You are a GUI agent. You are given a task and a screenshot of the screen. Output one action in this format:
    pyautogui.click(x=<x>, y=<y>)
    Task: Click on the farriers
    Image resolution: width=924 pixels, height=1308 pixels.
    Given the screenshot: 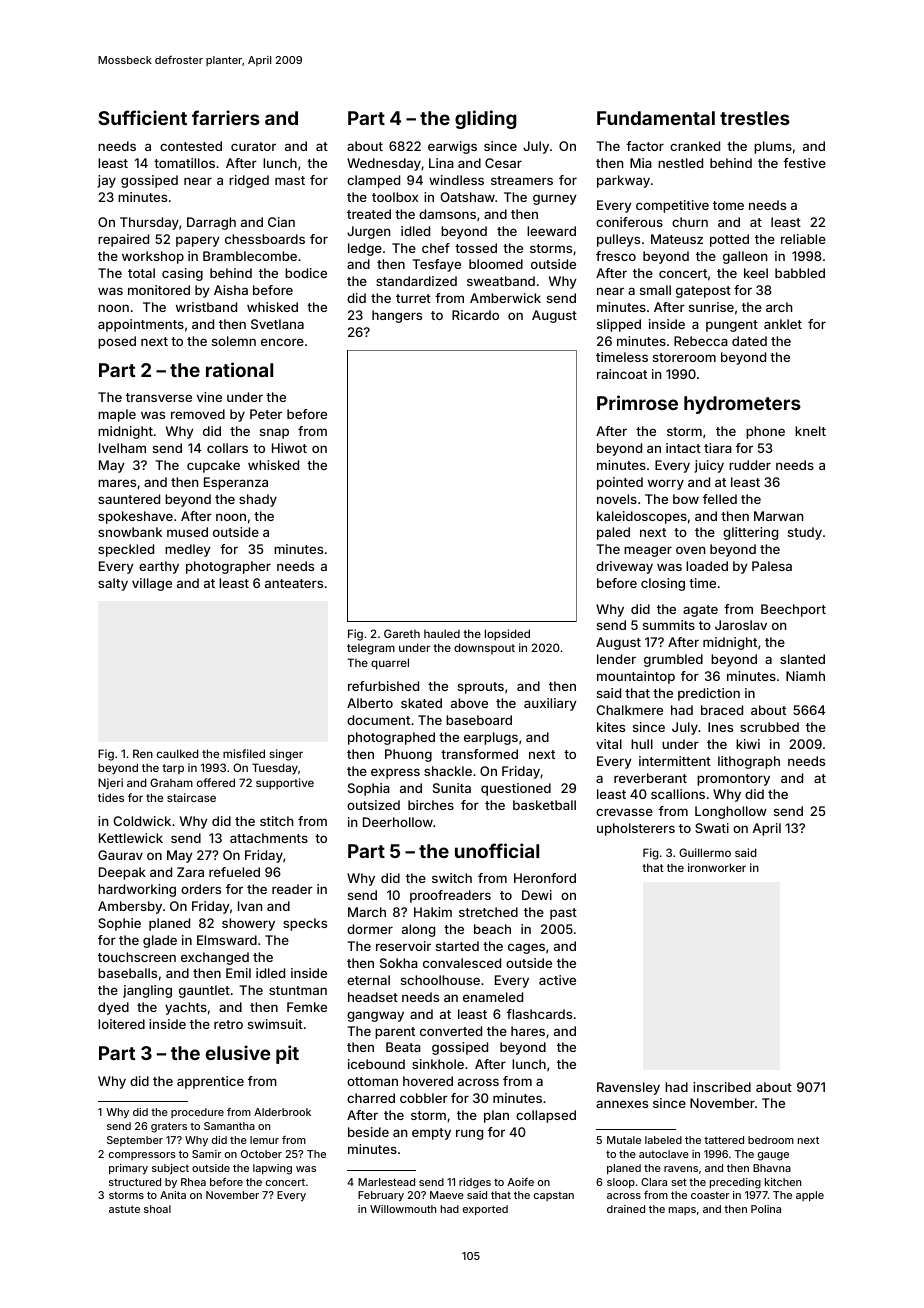 What is the action you would take?
    pyautogui.click(x=226, y=117)
